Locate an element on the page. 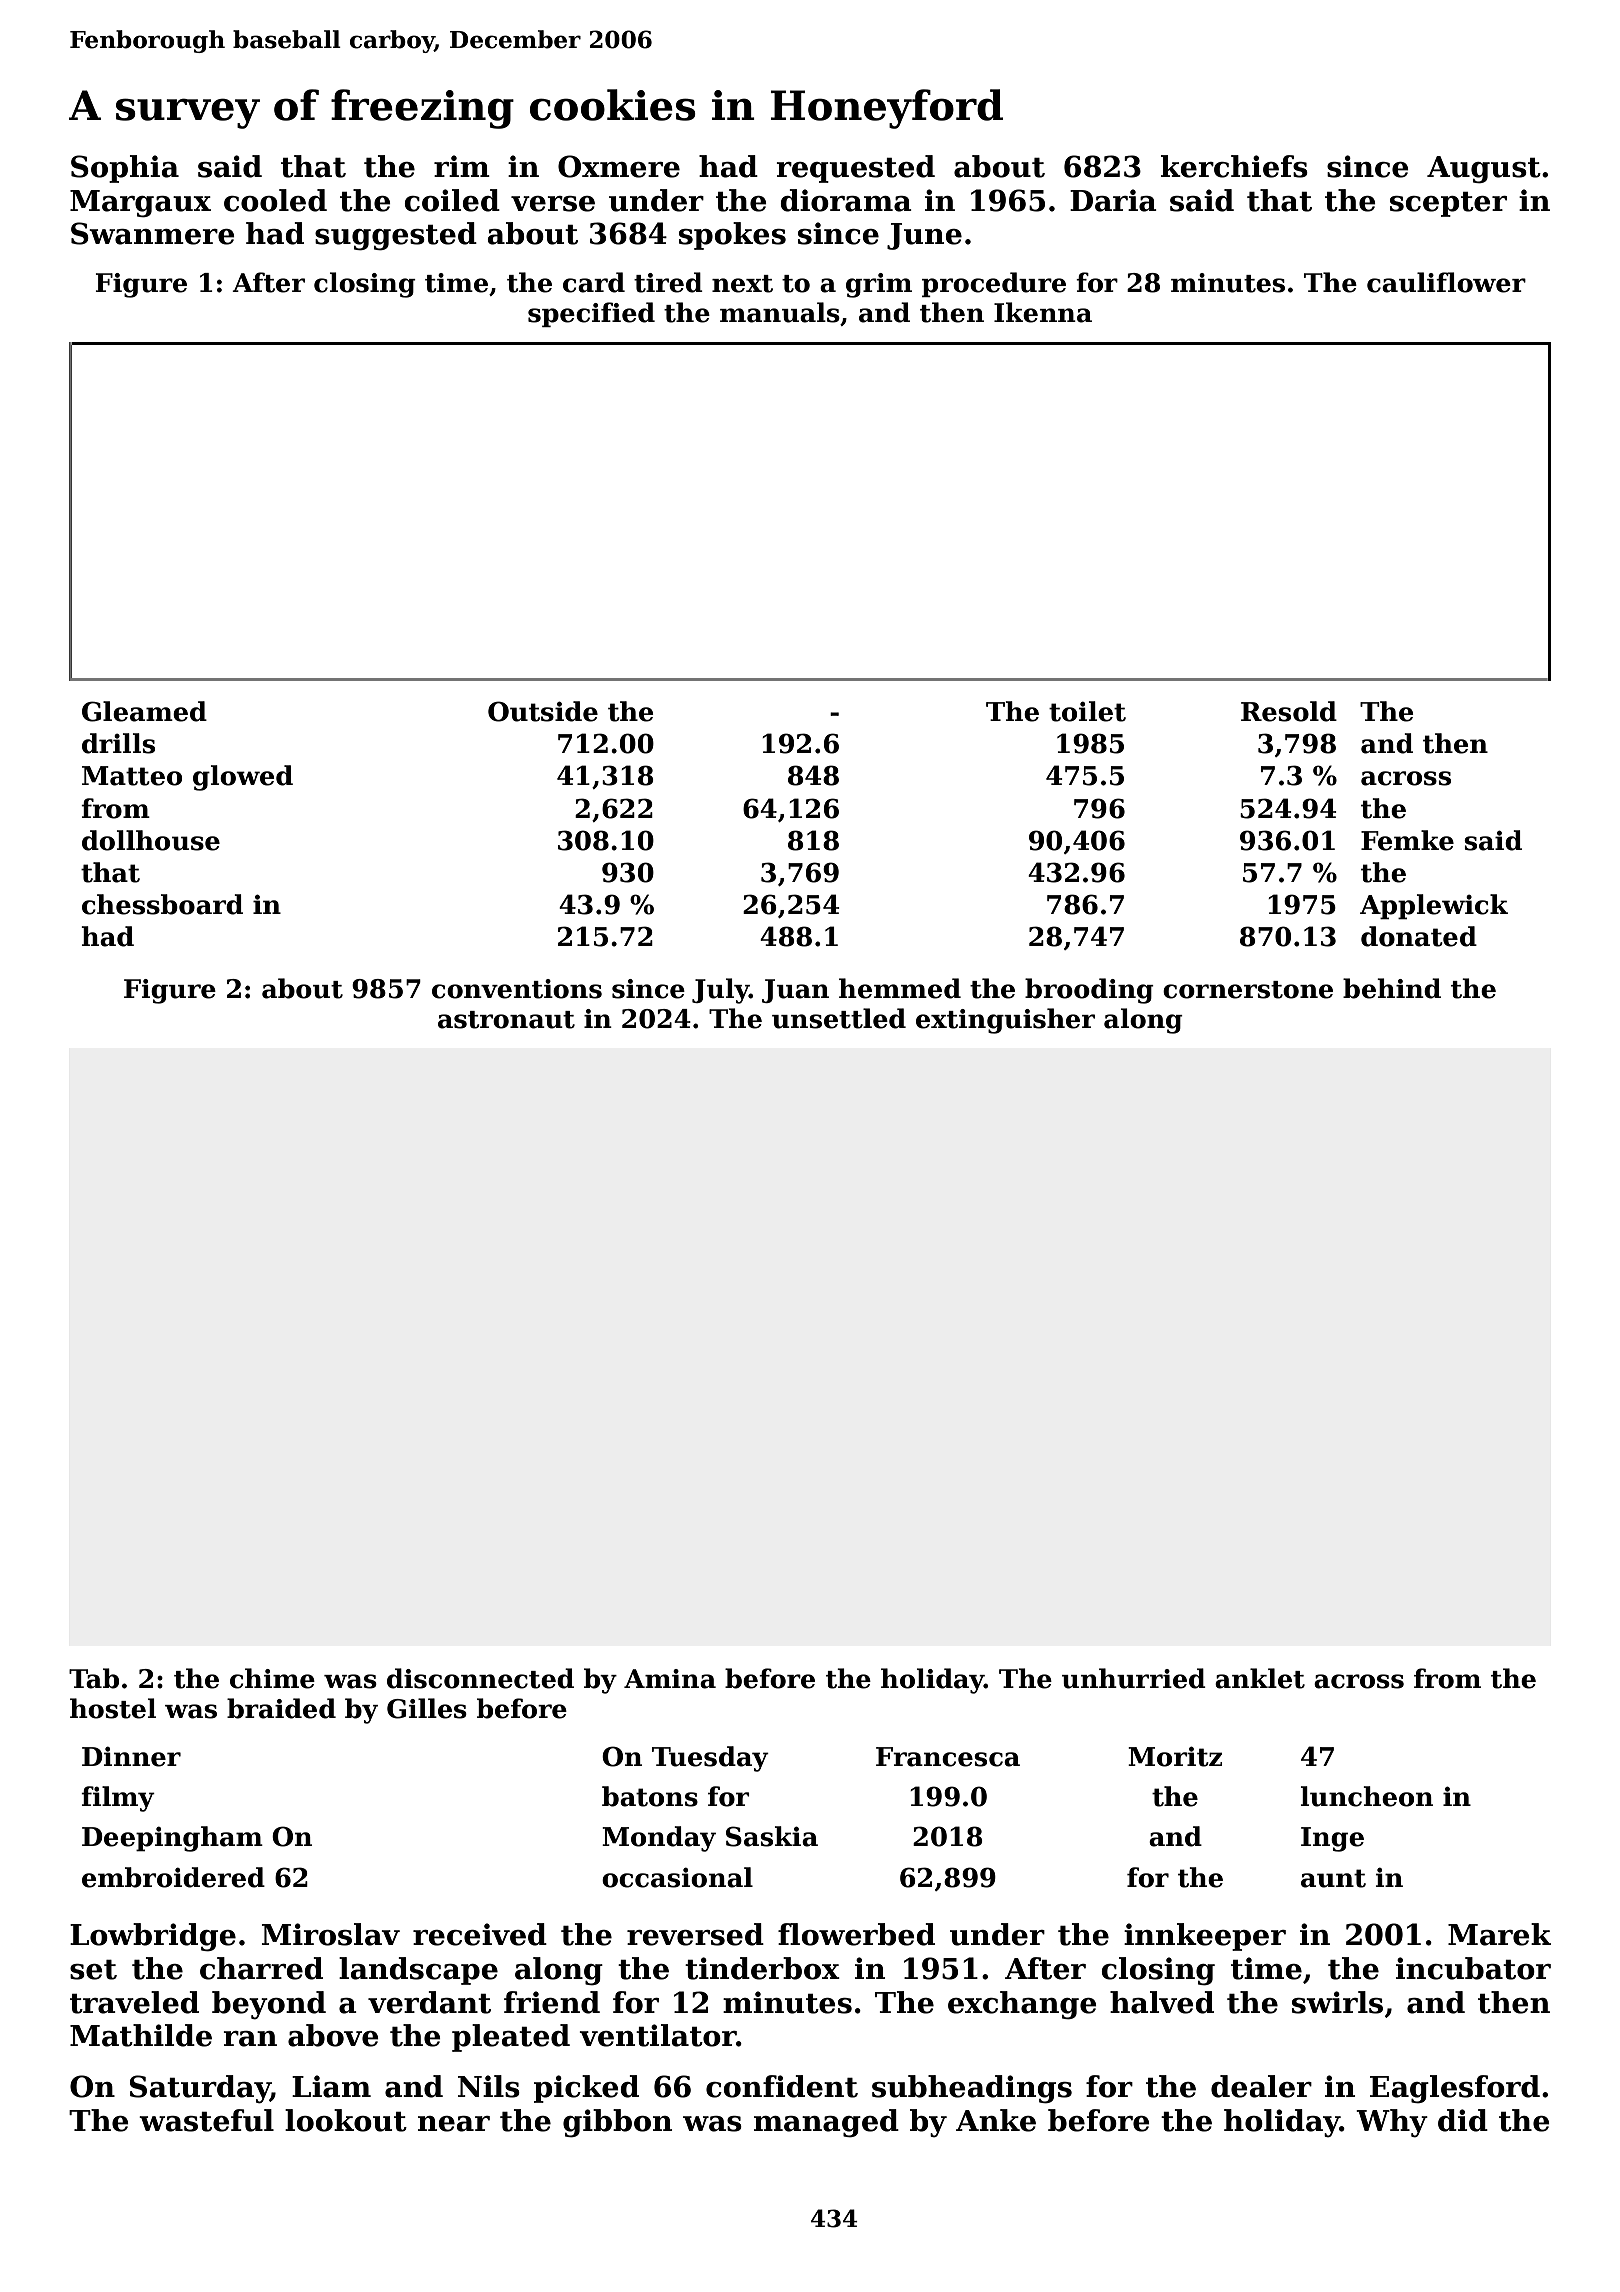  Oxmere is located at coordinates (619, 166).
